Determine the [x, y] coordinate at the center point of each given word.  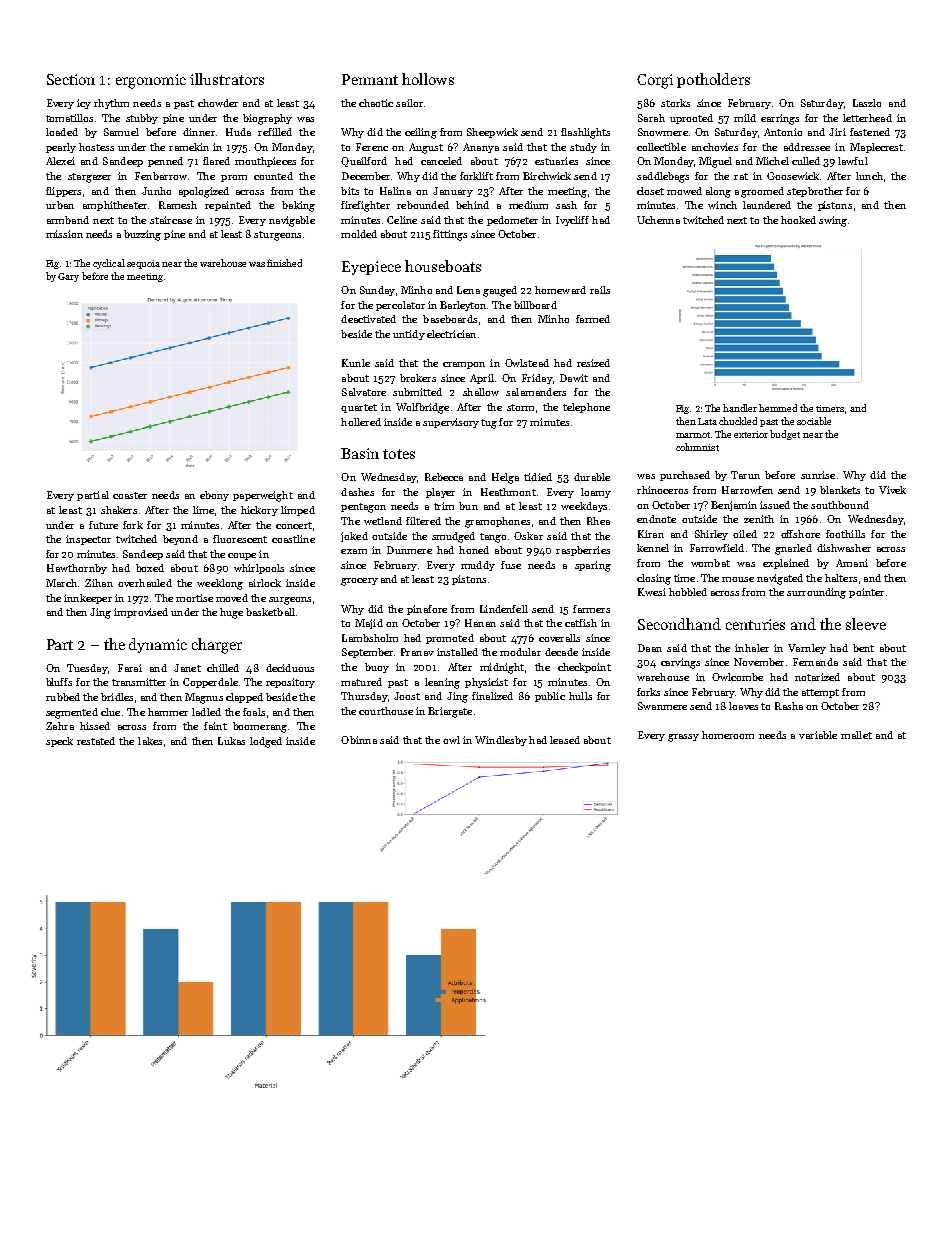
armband [68, 220]
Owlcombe [737, 677]
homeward [560, 290]
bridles [117, 697]
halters [841, 578]
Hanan [480, 623]
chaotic [376, 103]
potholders [713, 80]
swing [833, 221]
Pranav [417, 652]
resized [593, 363]
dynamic [158, 645]
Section [71, 79]
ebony [214, 496]
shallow [481, 392]
